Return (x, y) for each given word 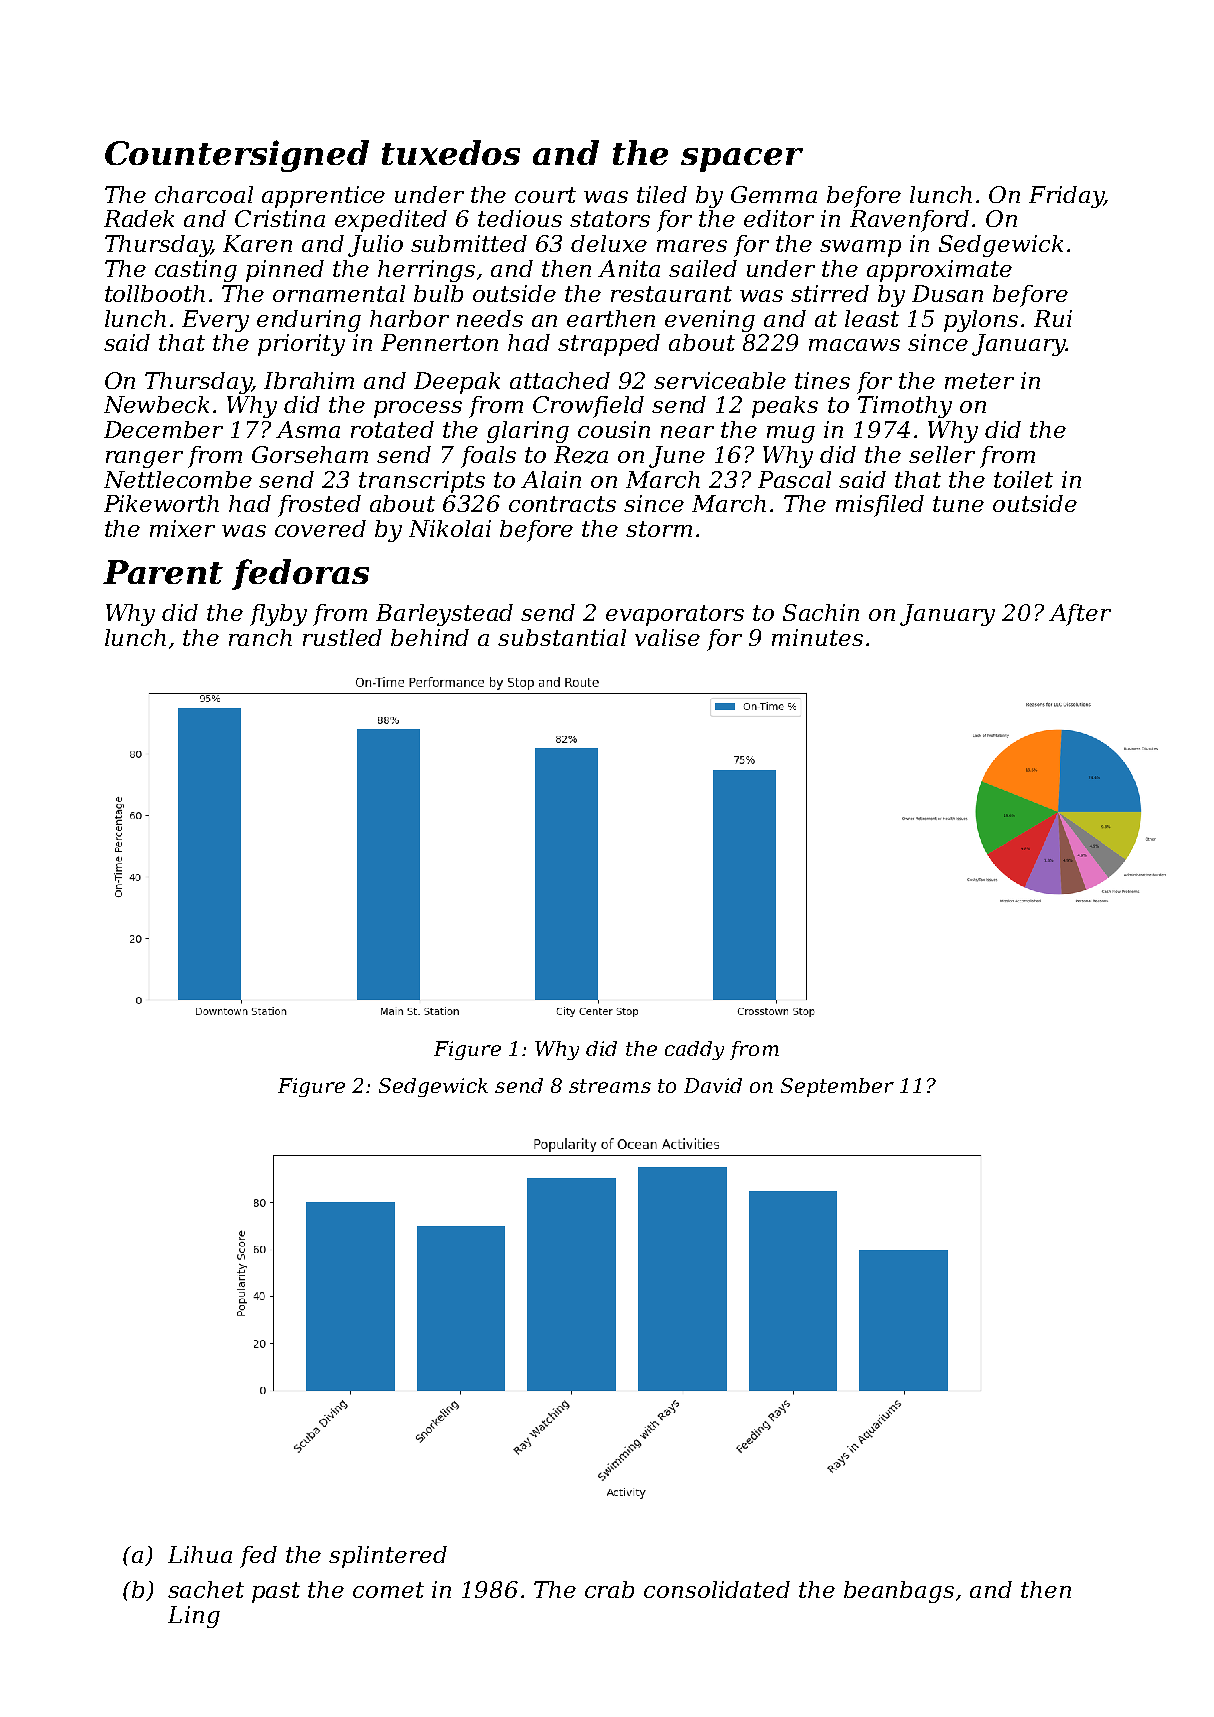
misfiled (880, 506)
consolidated (717, 1589)
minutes (817, 637)
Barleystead (444, 615)
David (713, 1085)
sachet (206, 1589)
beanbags (899, 1592)
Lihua (200, 1554)
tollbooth (155, 293)
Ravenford (909, 221)
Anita (629, 268)
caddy (694, 1050)
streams (610, 1086)
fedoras (300, 574)
